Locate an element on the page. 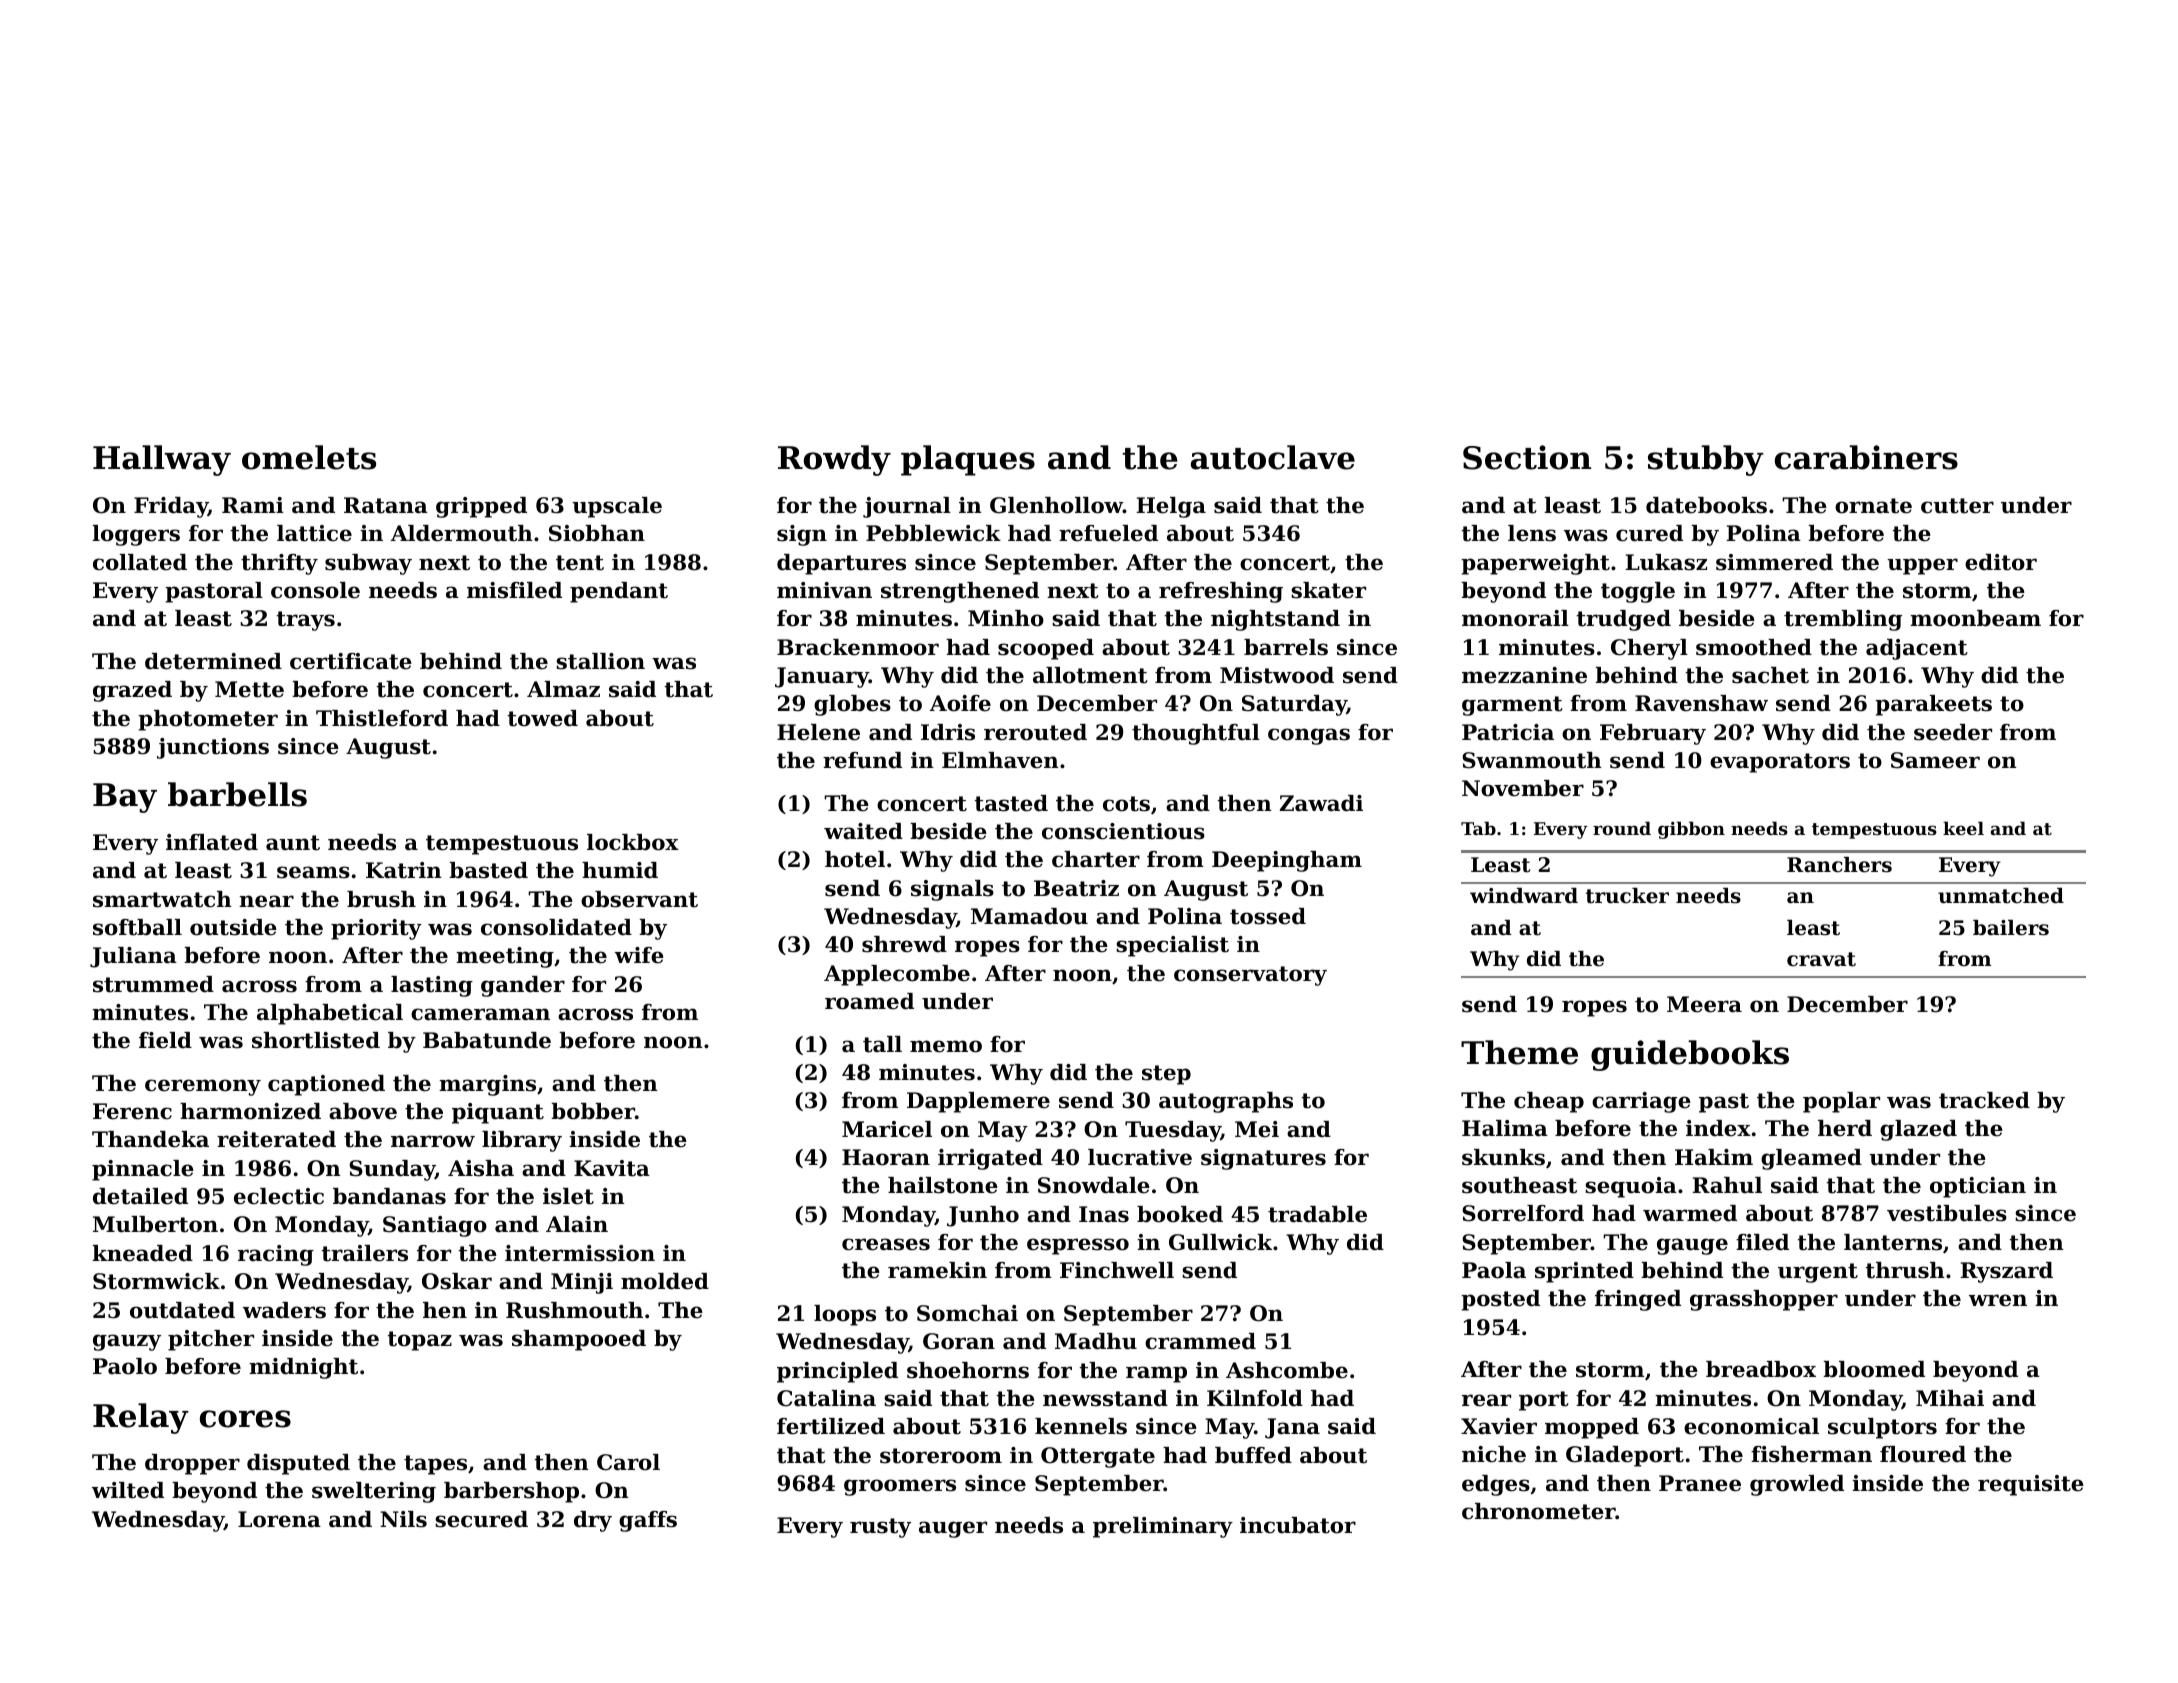 This image has width=2178, height=1683. shortlisted is located at coordinates (316, 1040).
